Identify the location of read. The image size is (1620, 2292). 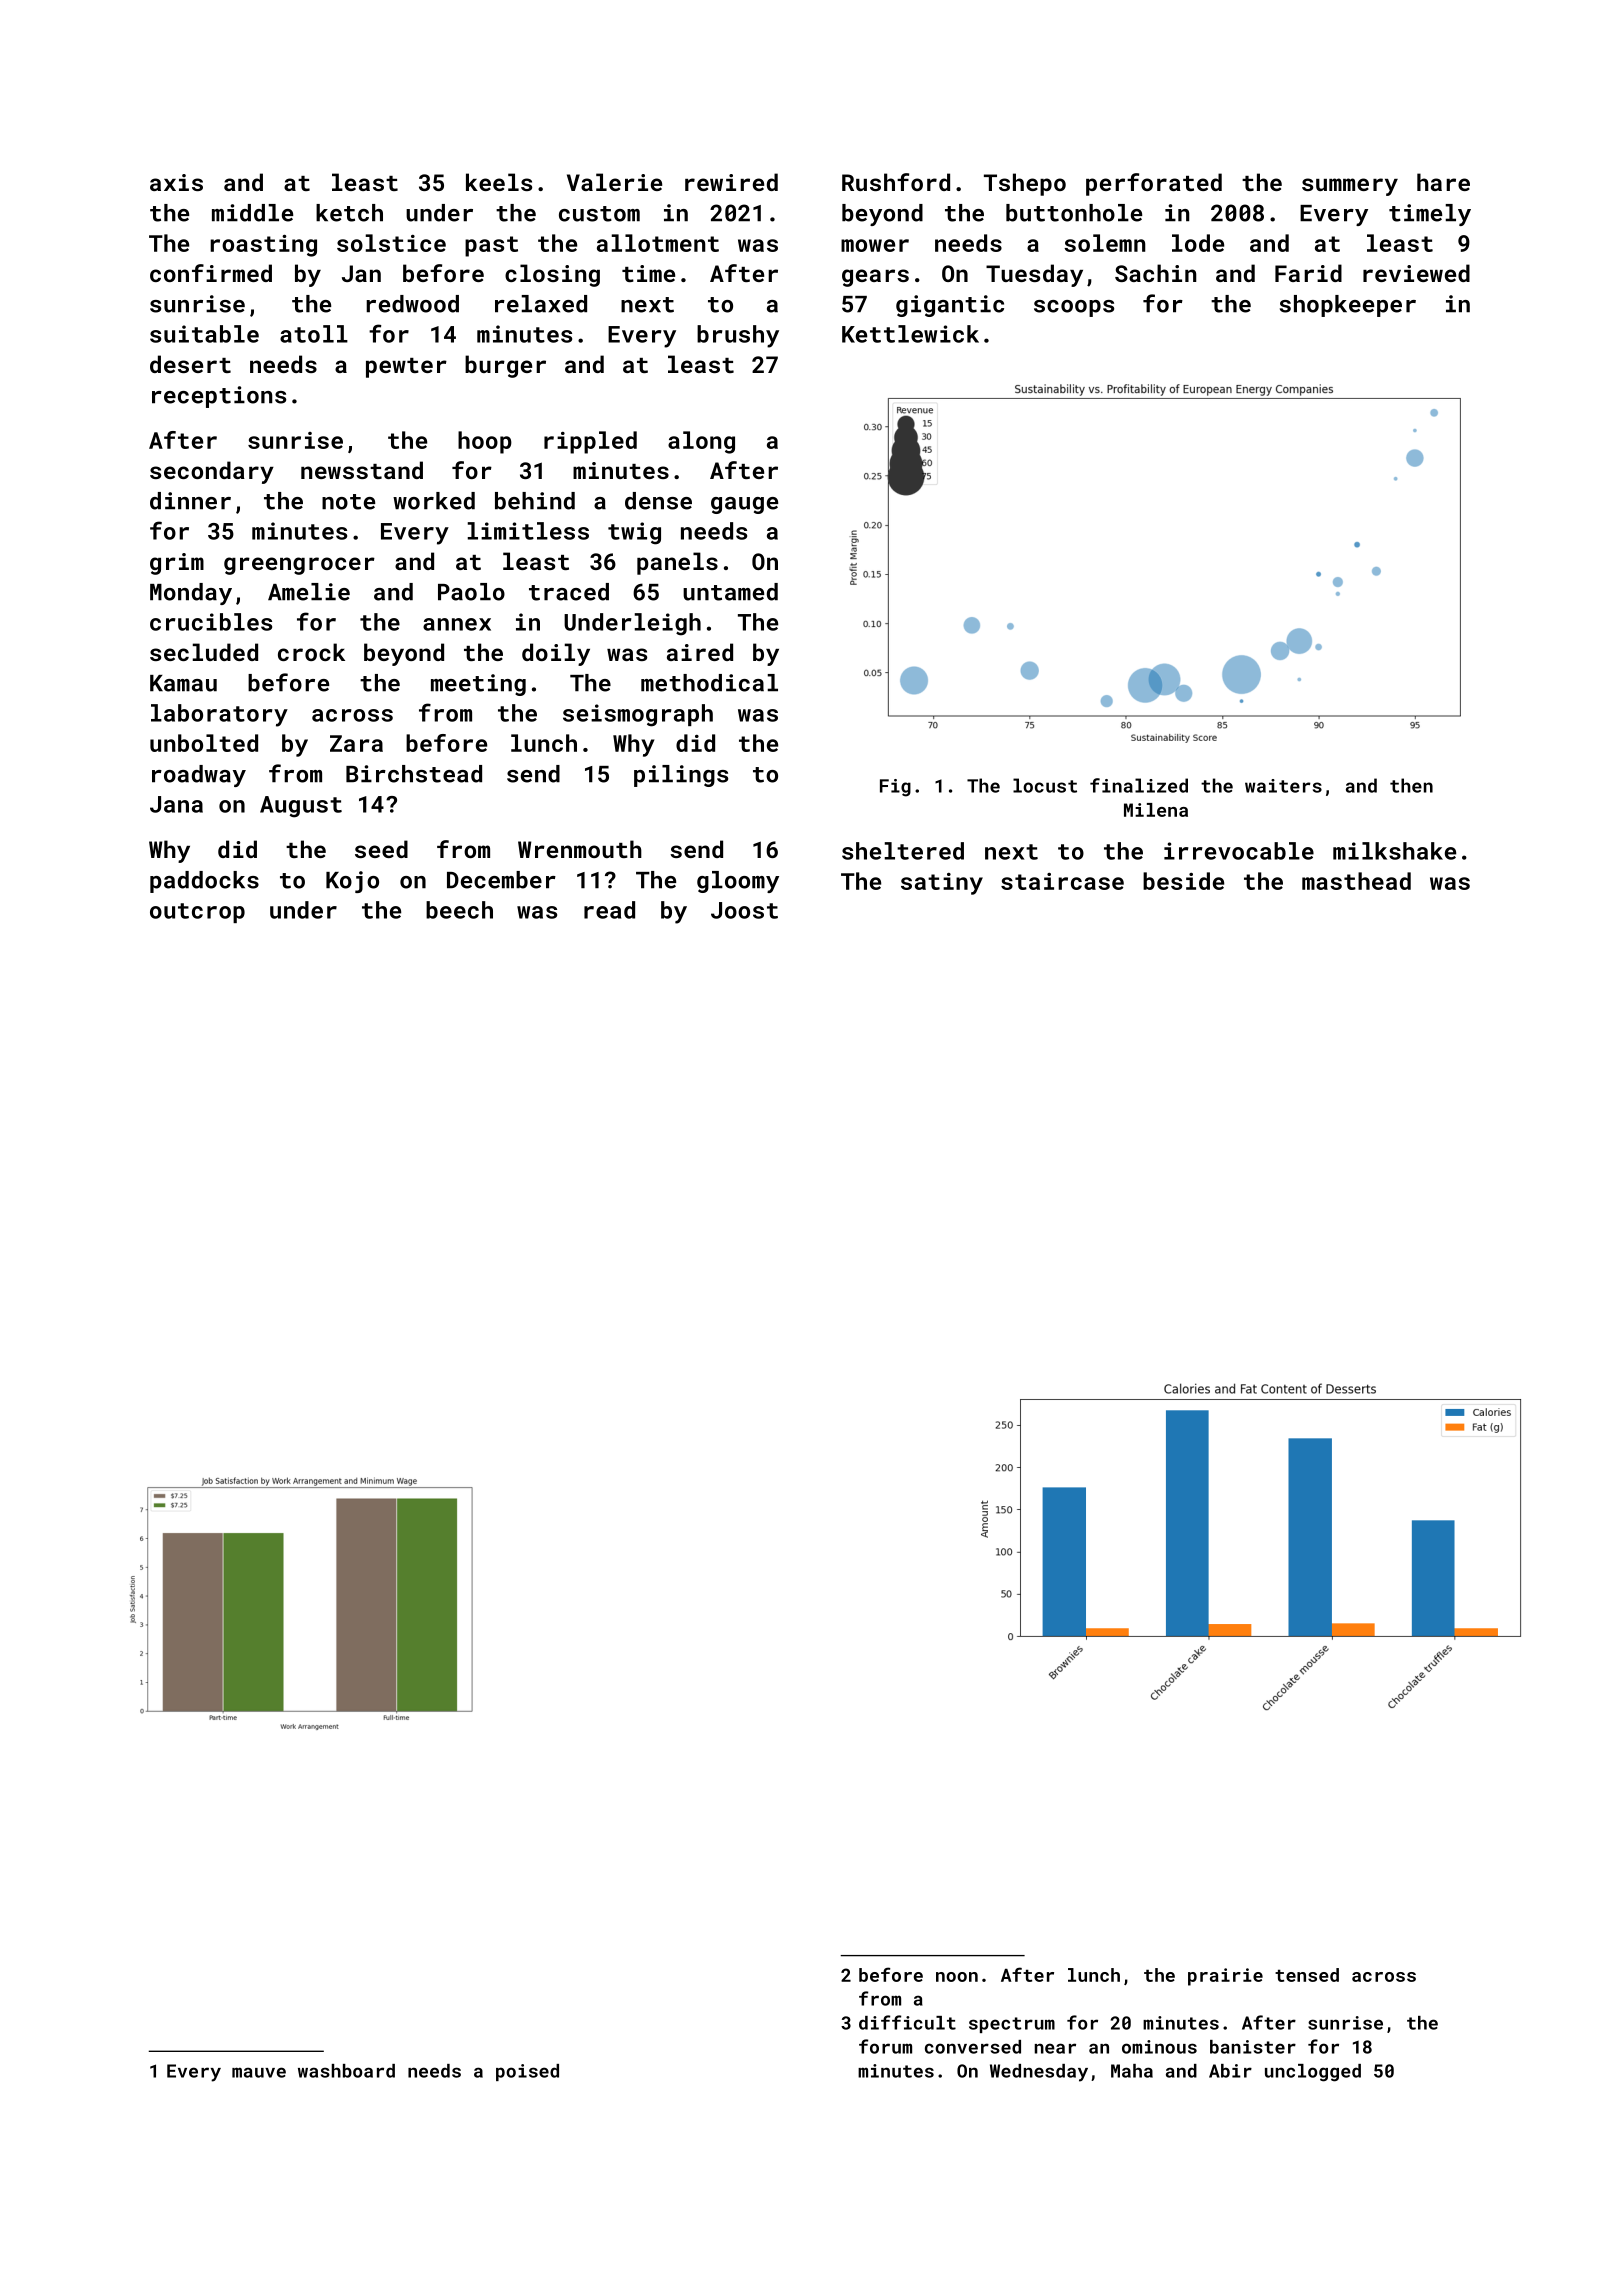
(609, 910).
